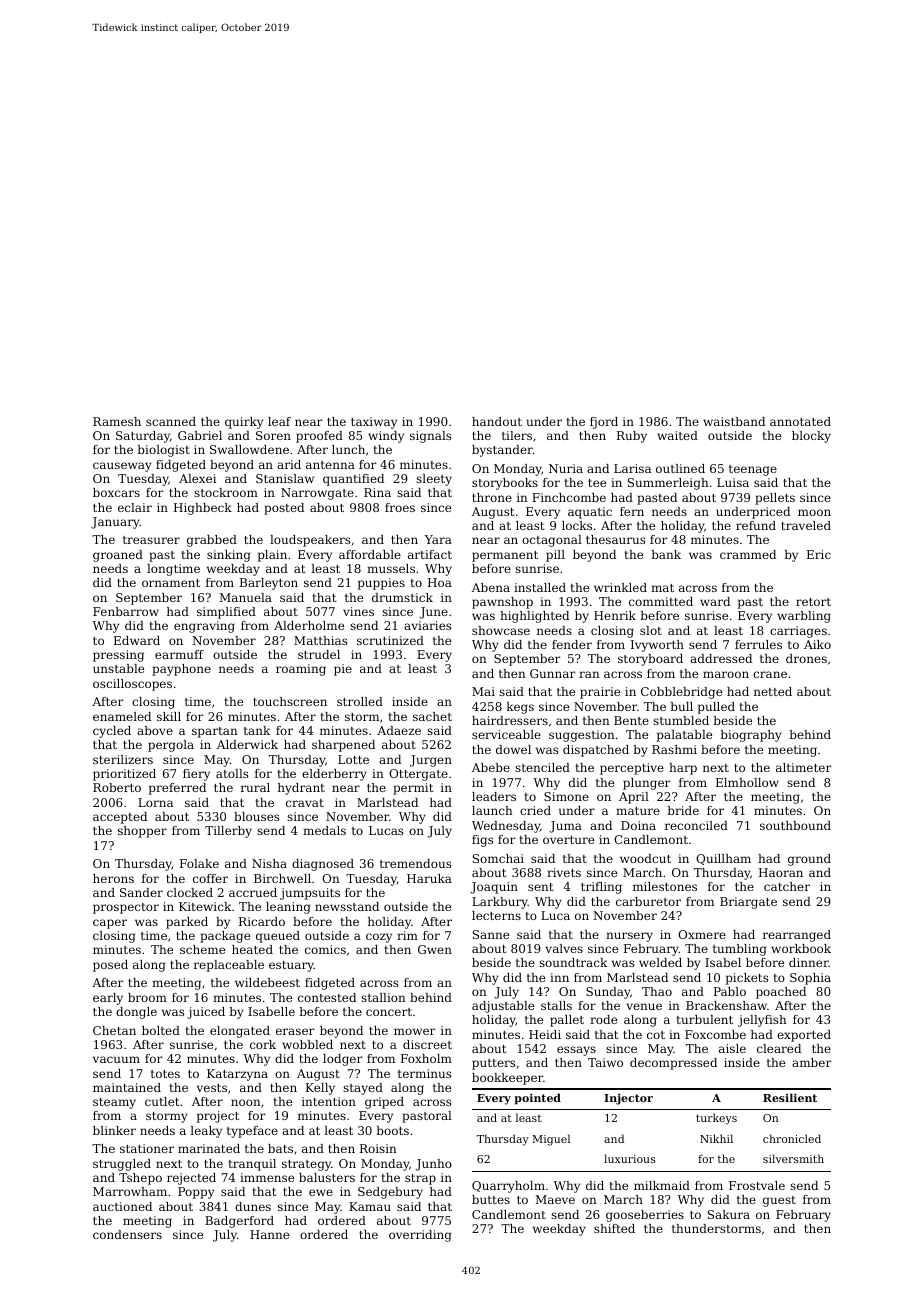  I want to click on scanned, so click(171, 421).
